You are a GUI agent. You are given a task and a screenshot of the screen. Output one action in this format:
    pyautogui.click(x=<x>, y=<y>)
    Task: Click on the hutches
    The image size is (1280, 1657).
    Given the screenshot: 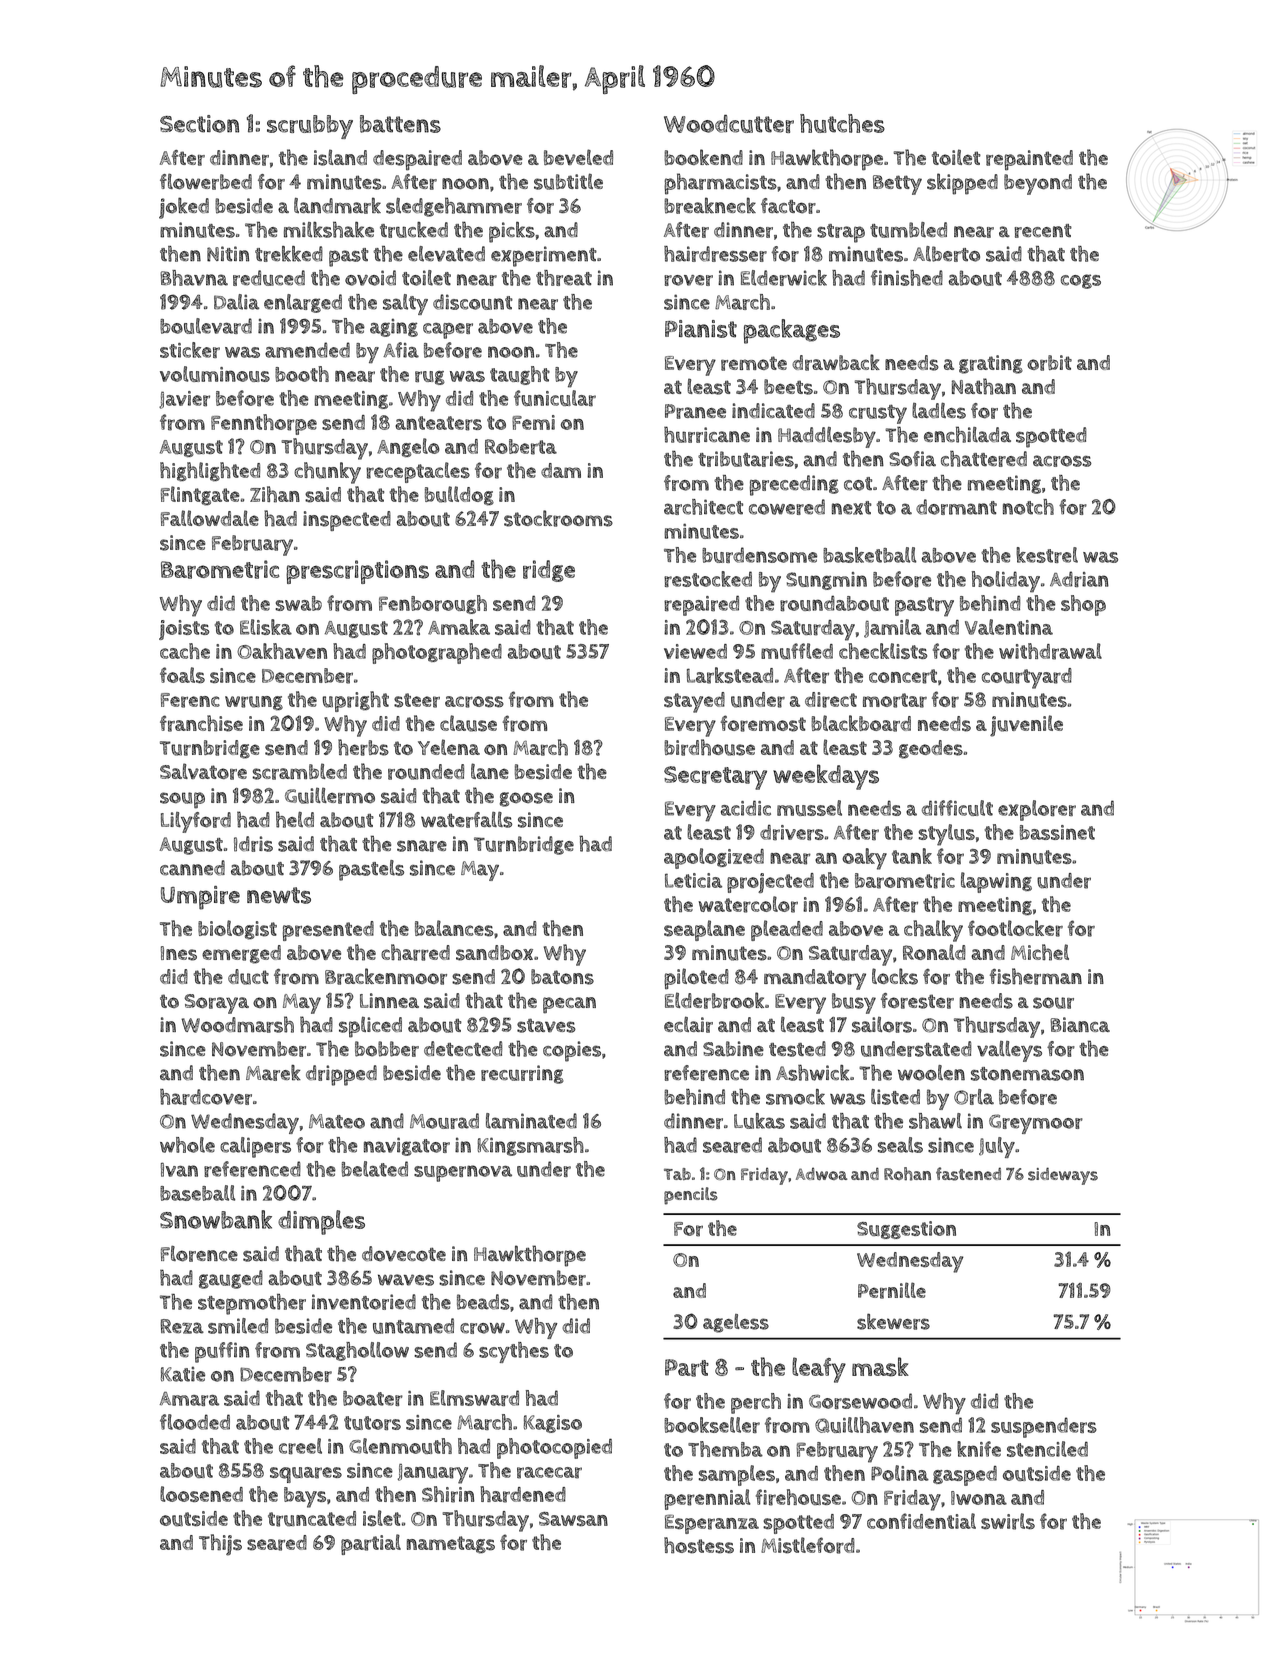 What is the action you would take?
    pyautogui.click(x=842, y=123)
